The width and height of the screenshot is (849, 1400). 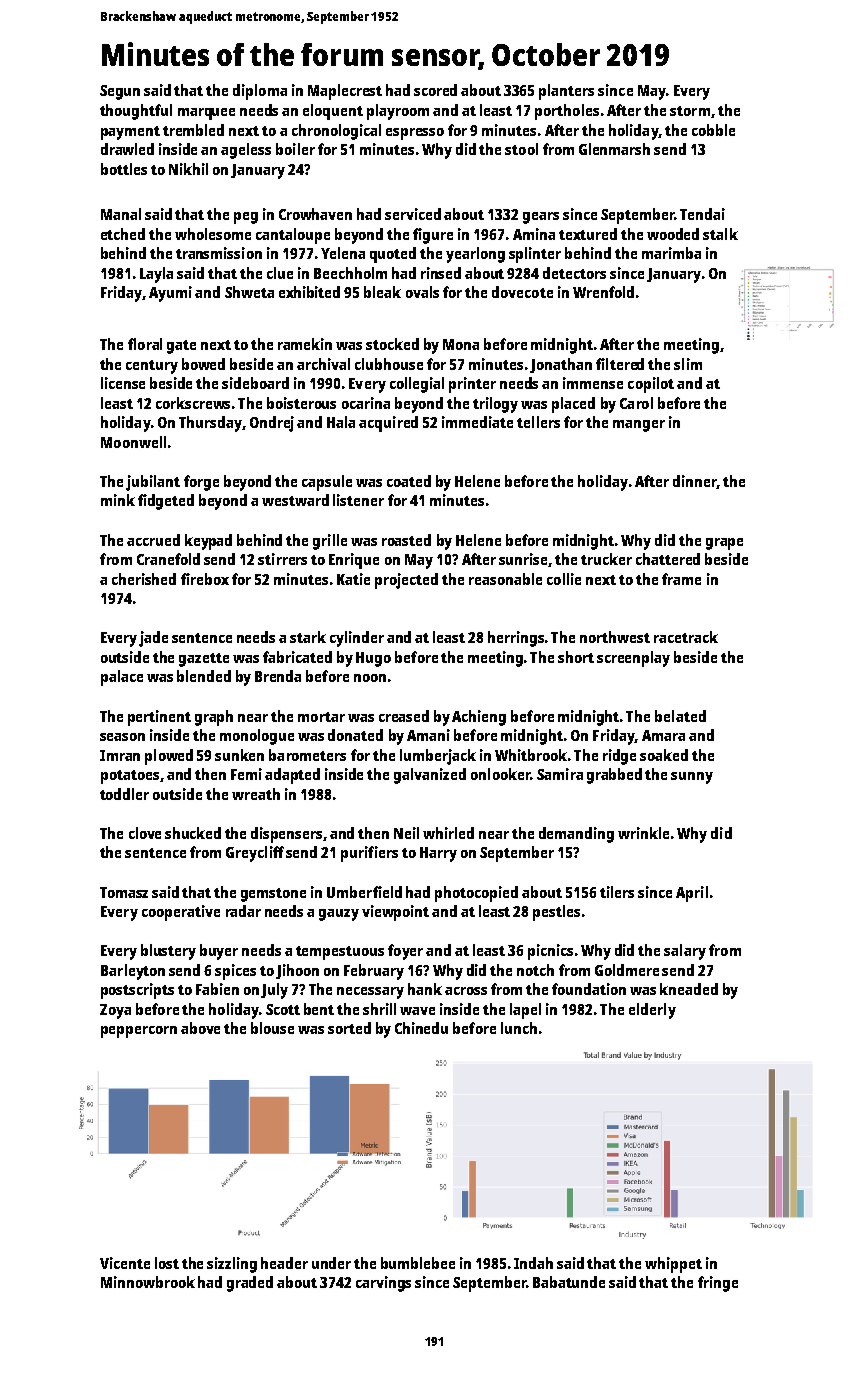 I want to click on scored, so click(x=435, y=90).
